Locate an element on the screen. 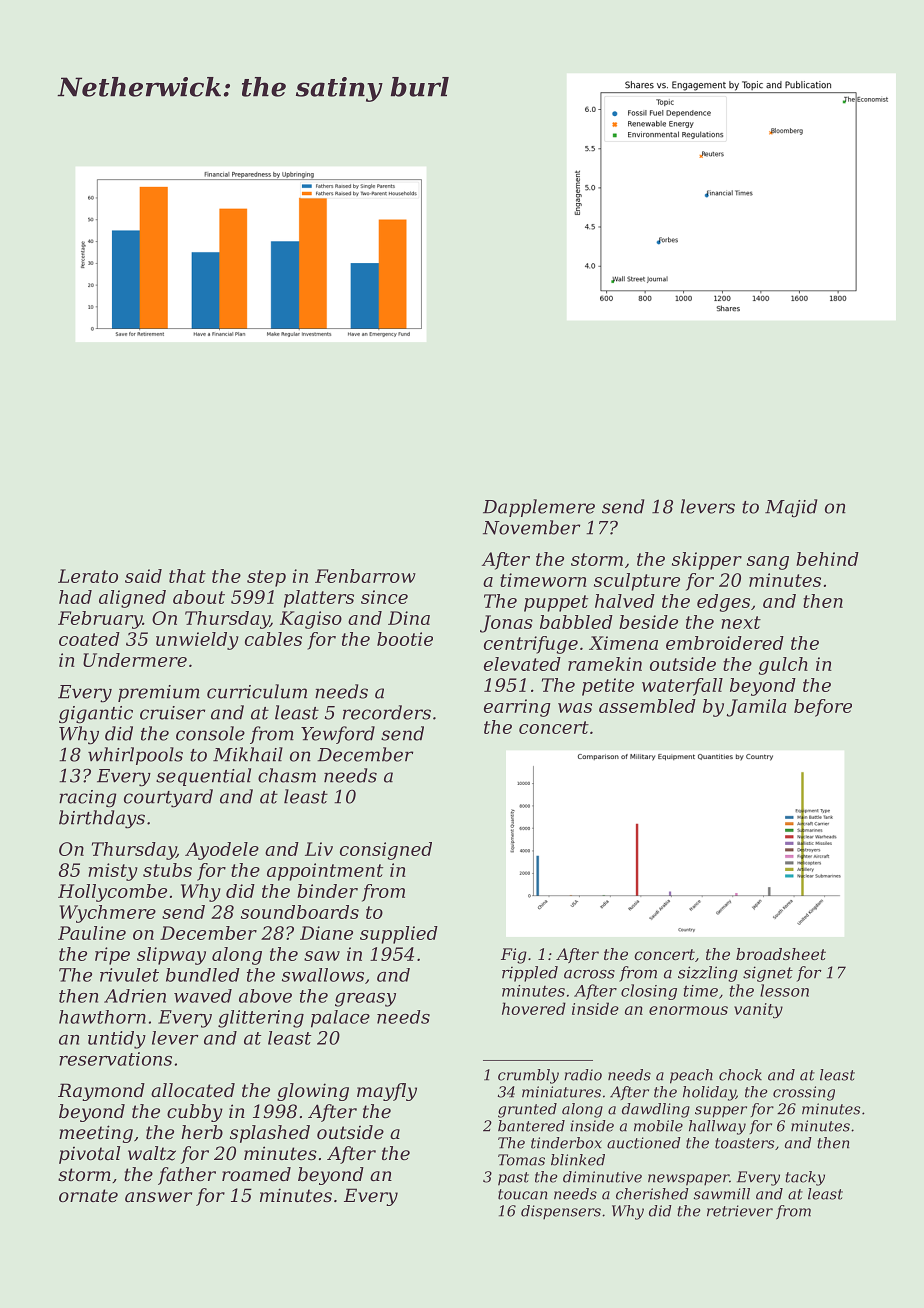 This screenshot has width=924, height=1308. retriever is located at coordinates (740, 1211).
